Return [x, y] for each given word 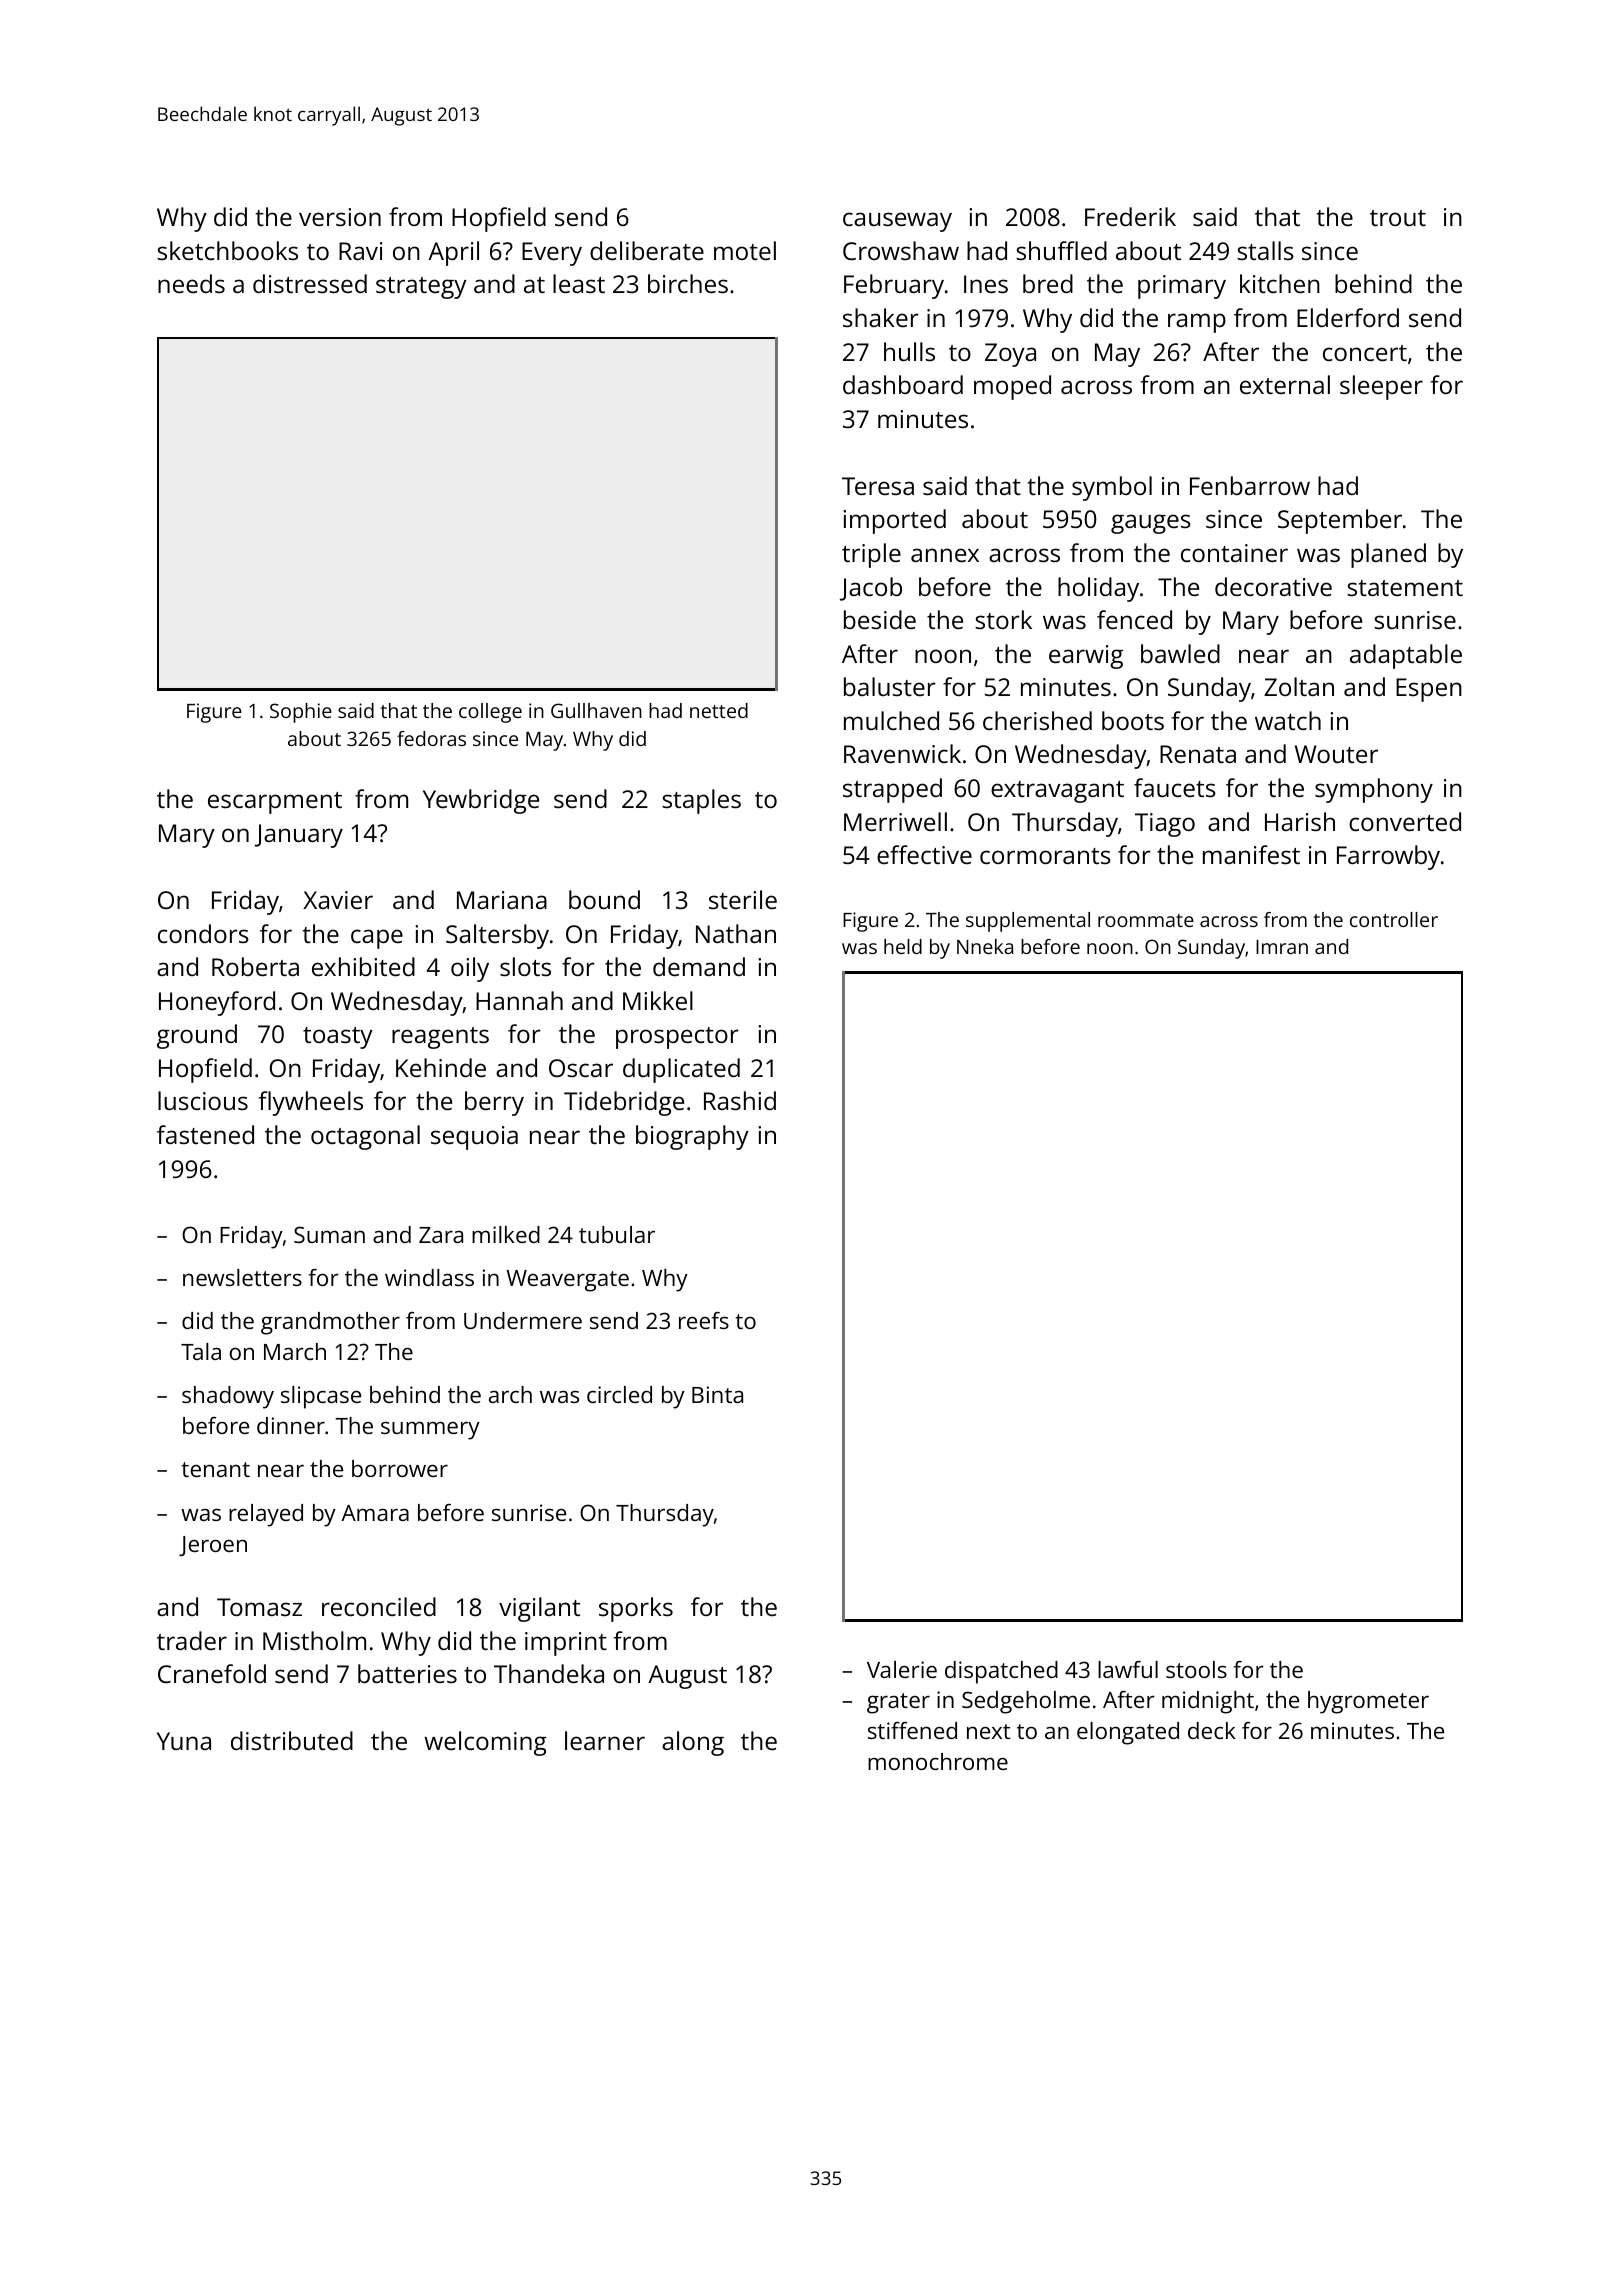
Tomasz [259, 1607]
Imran [1282, 947]
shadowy [228, 1397]
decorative [1273, 586]
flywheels [311, 1103]
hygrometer [1368, 1702]
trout [1398, 218]
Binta [717, 1394]
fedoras [431, 738]
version [340, 217]
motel [745, 250]
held [903, 946]
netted [719, 710]
